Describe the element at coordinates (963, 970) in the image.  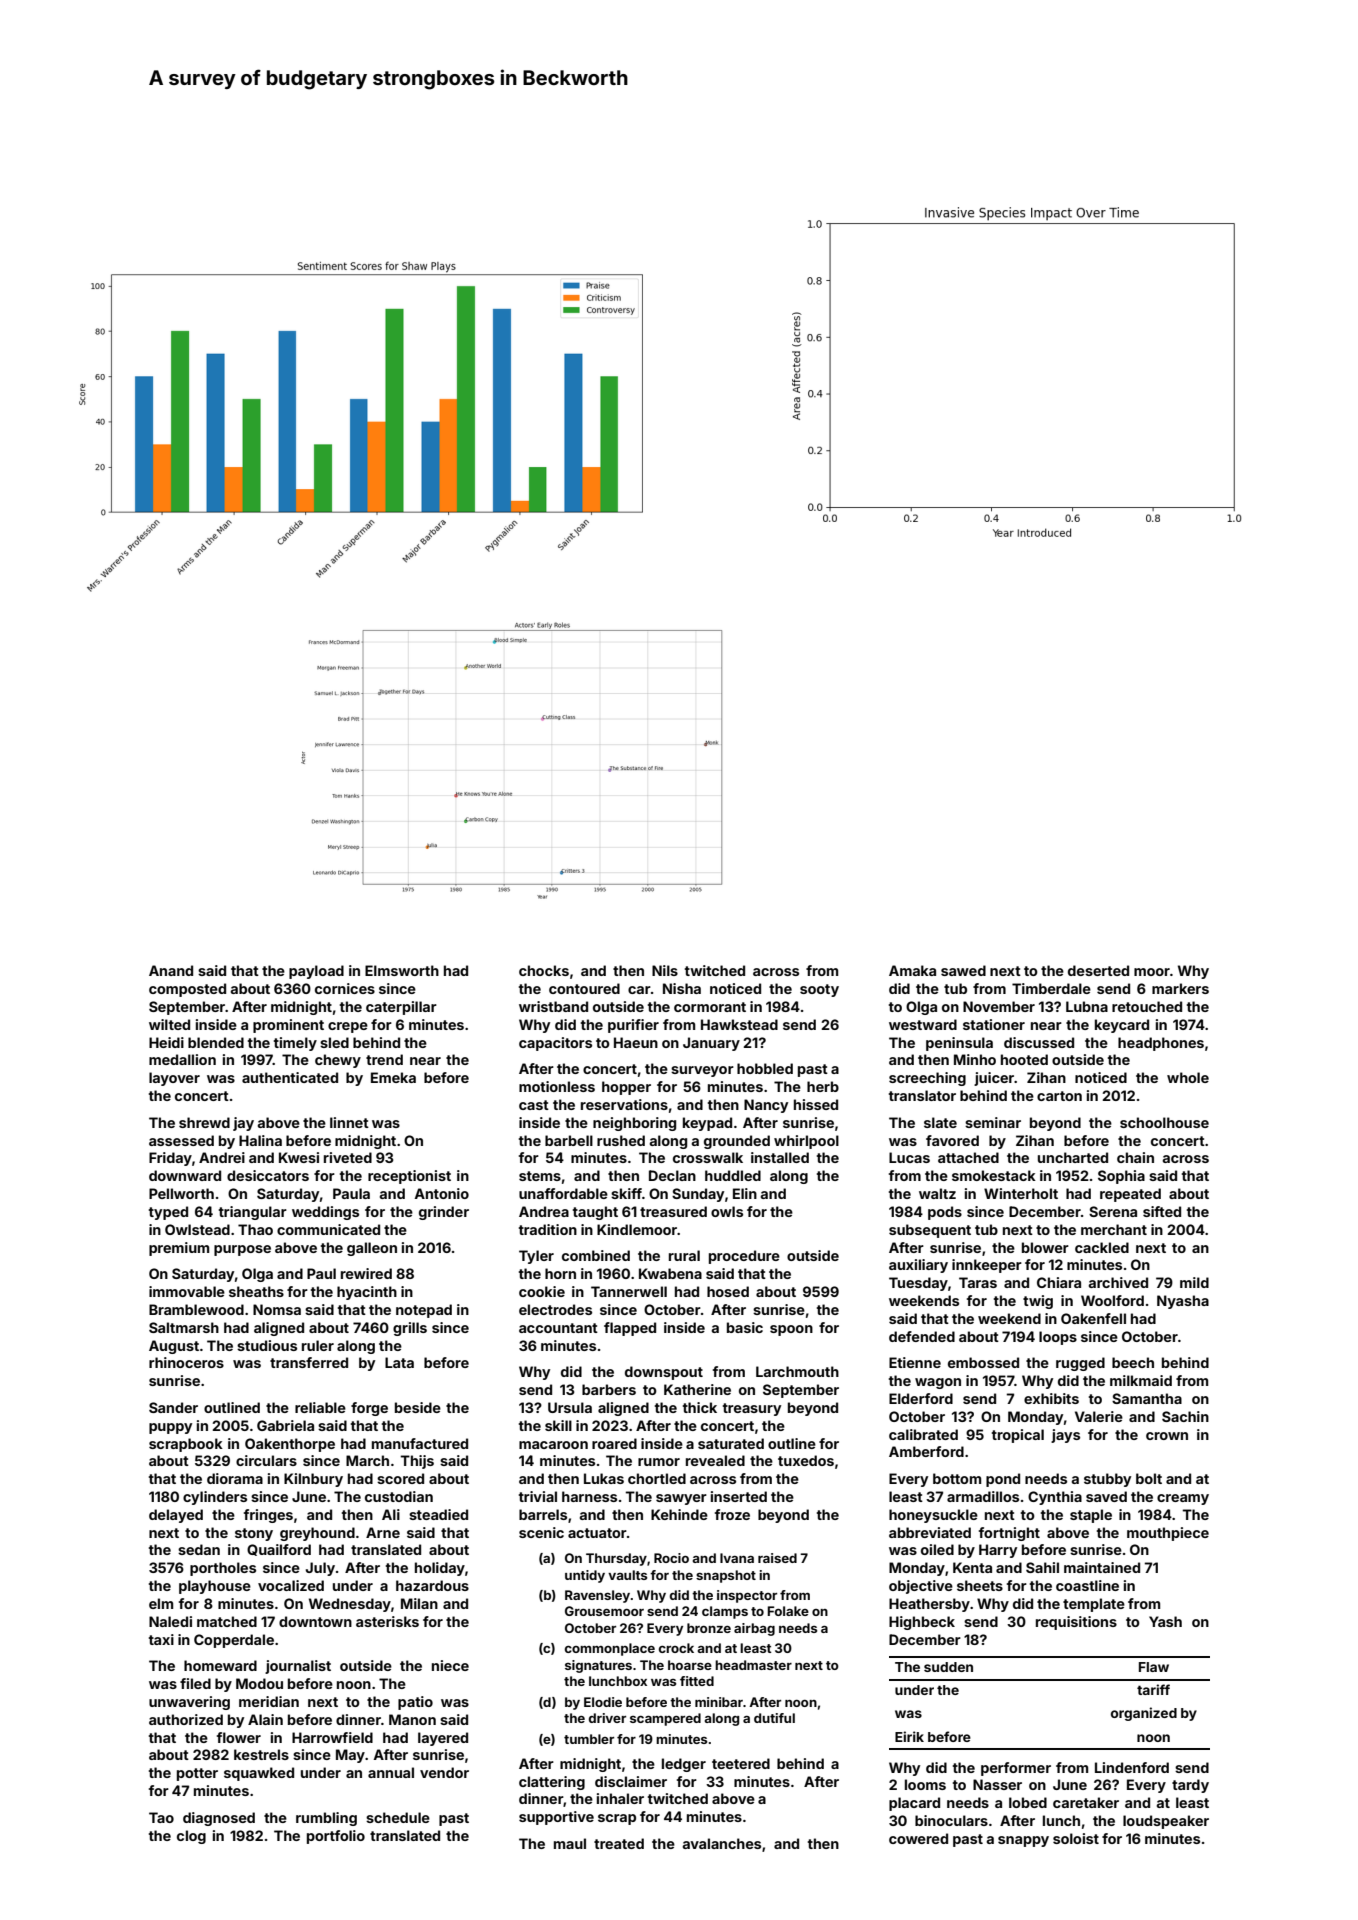
I see `sawed` at that location.
